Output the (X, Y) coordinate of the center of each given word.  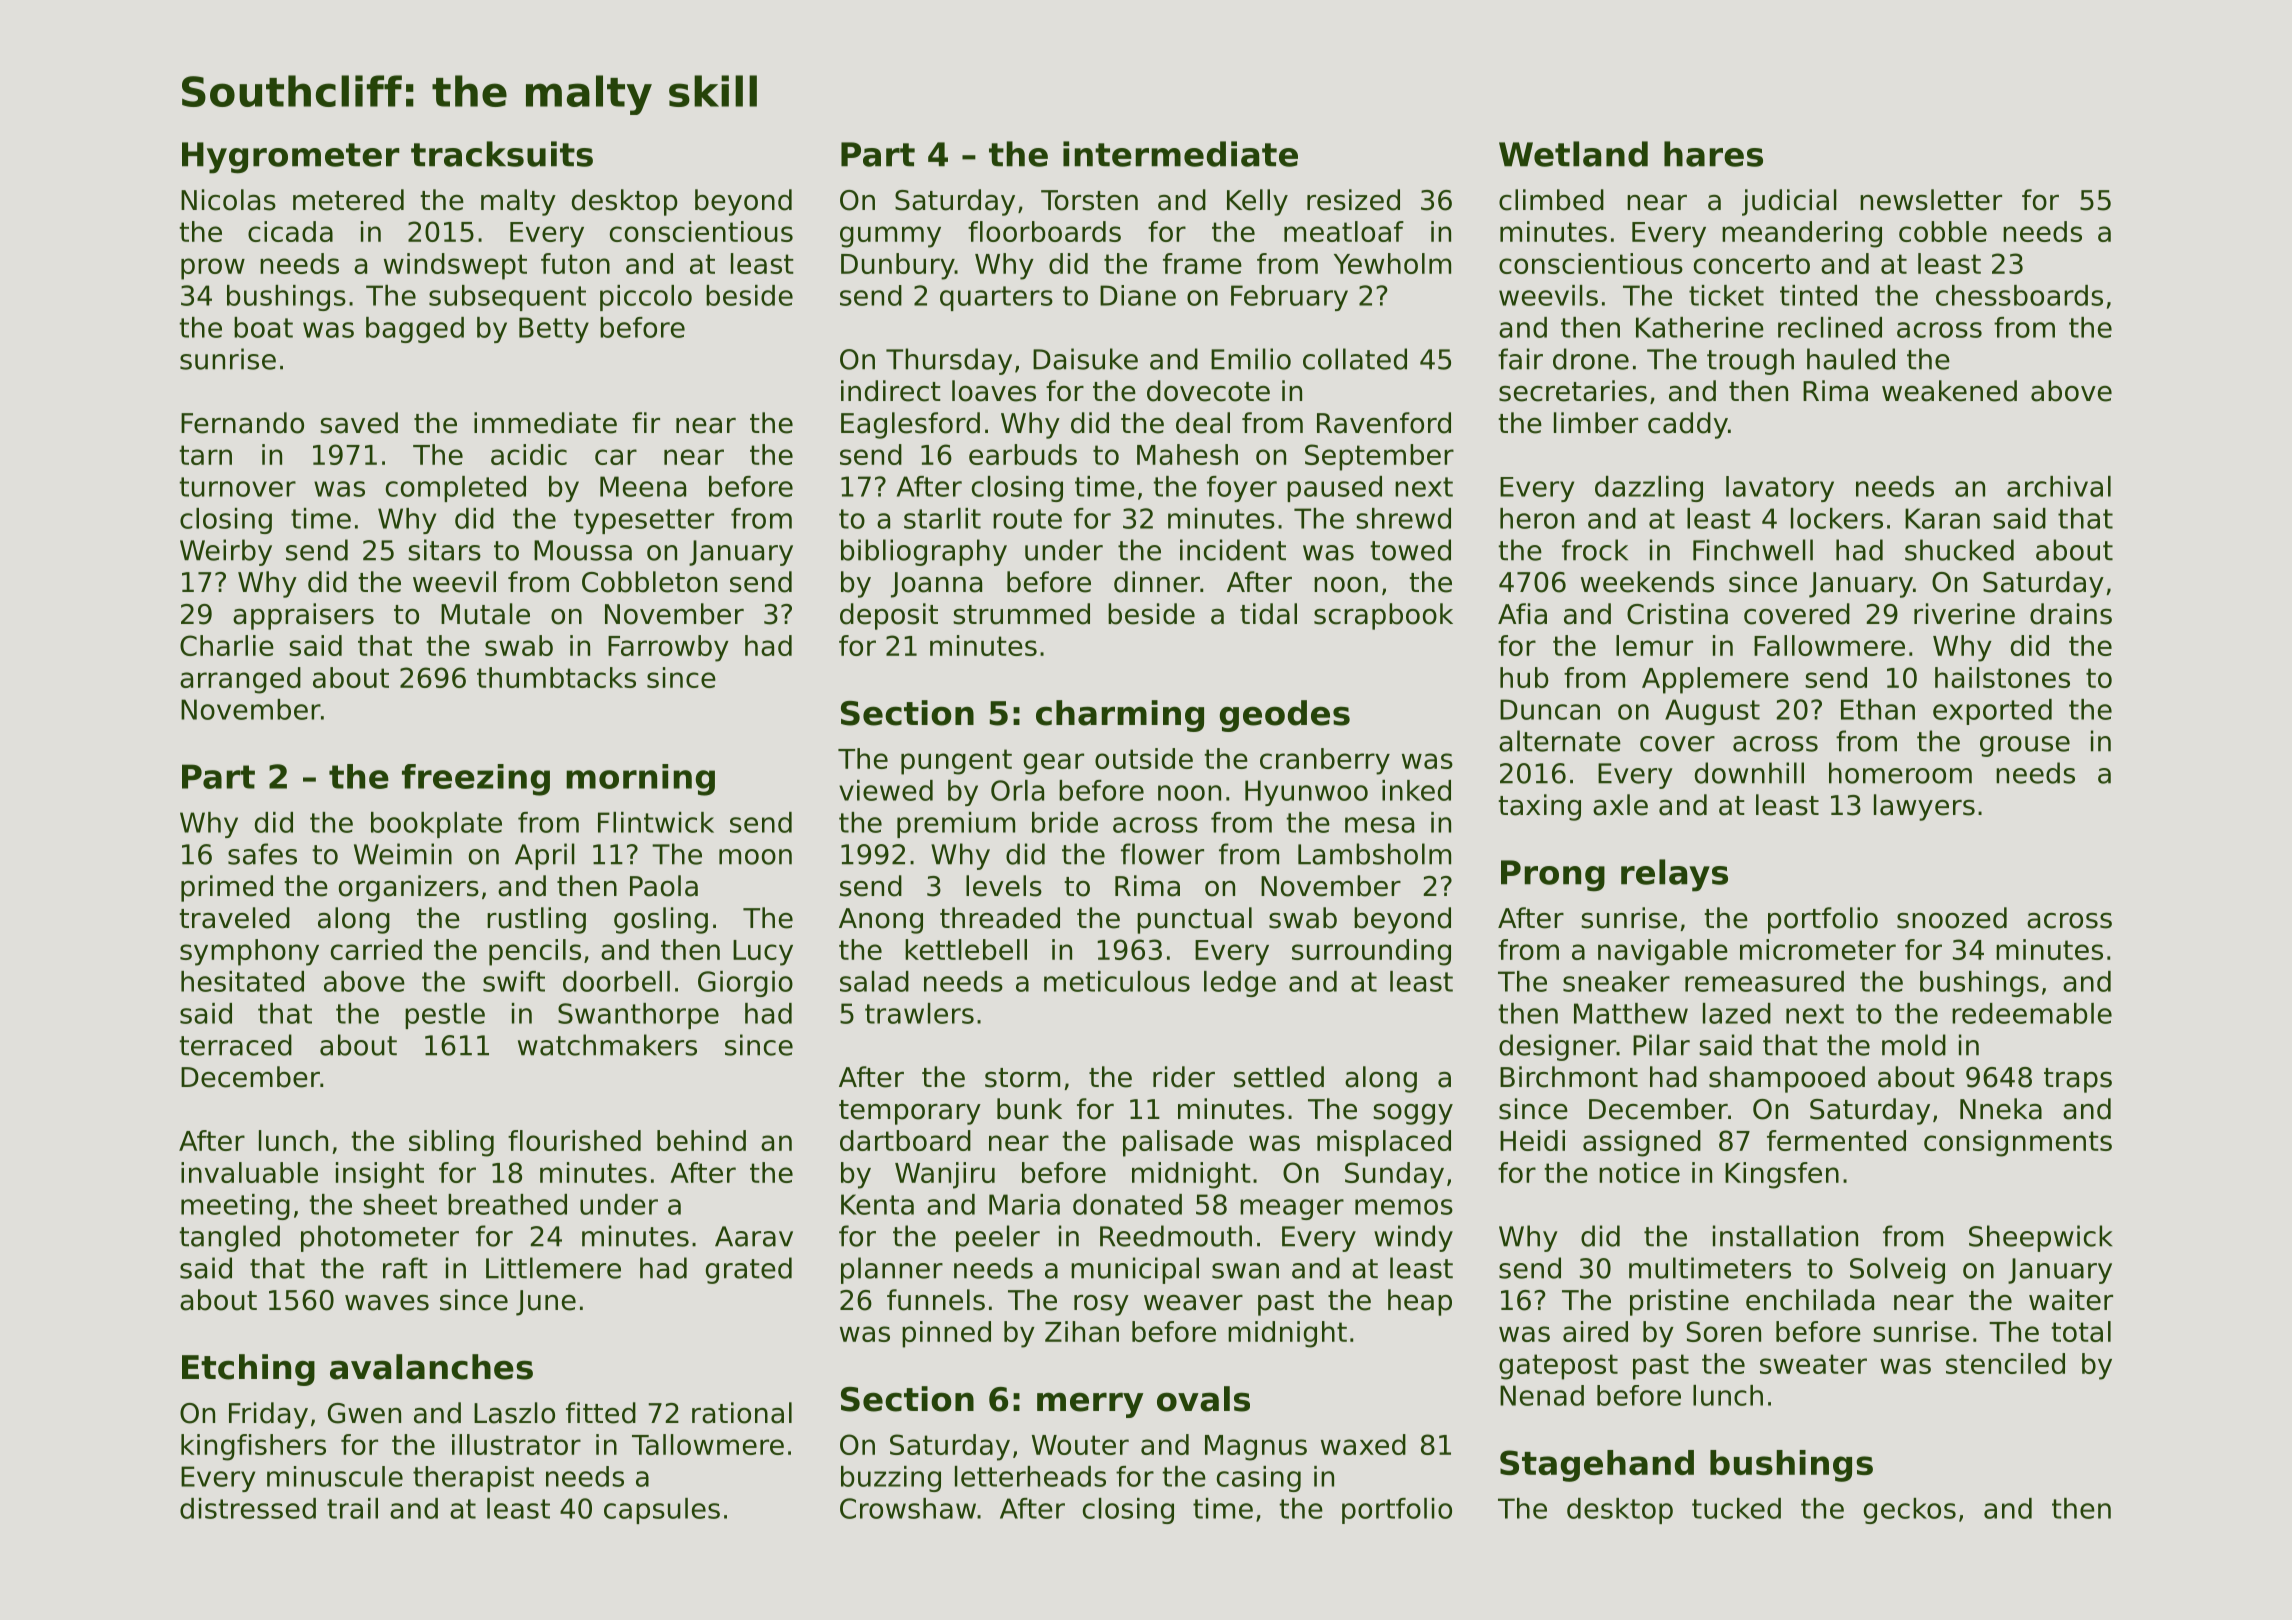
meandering (1802, 234)
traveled (234, 918)
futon (575, 263)
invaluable (249, 1172)
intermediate (1180, 154)
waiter (2071, 1300)
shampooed (1787, 1079)
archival (2059, 486)
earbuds (1023, 454)
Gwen (364, 1413)
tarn (205, 455)
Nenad (1542, 1395)
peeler (998, 1238)
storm (1022, 1078)
